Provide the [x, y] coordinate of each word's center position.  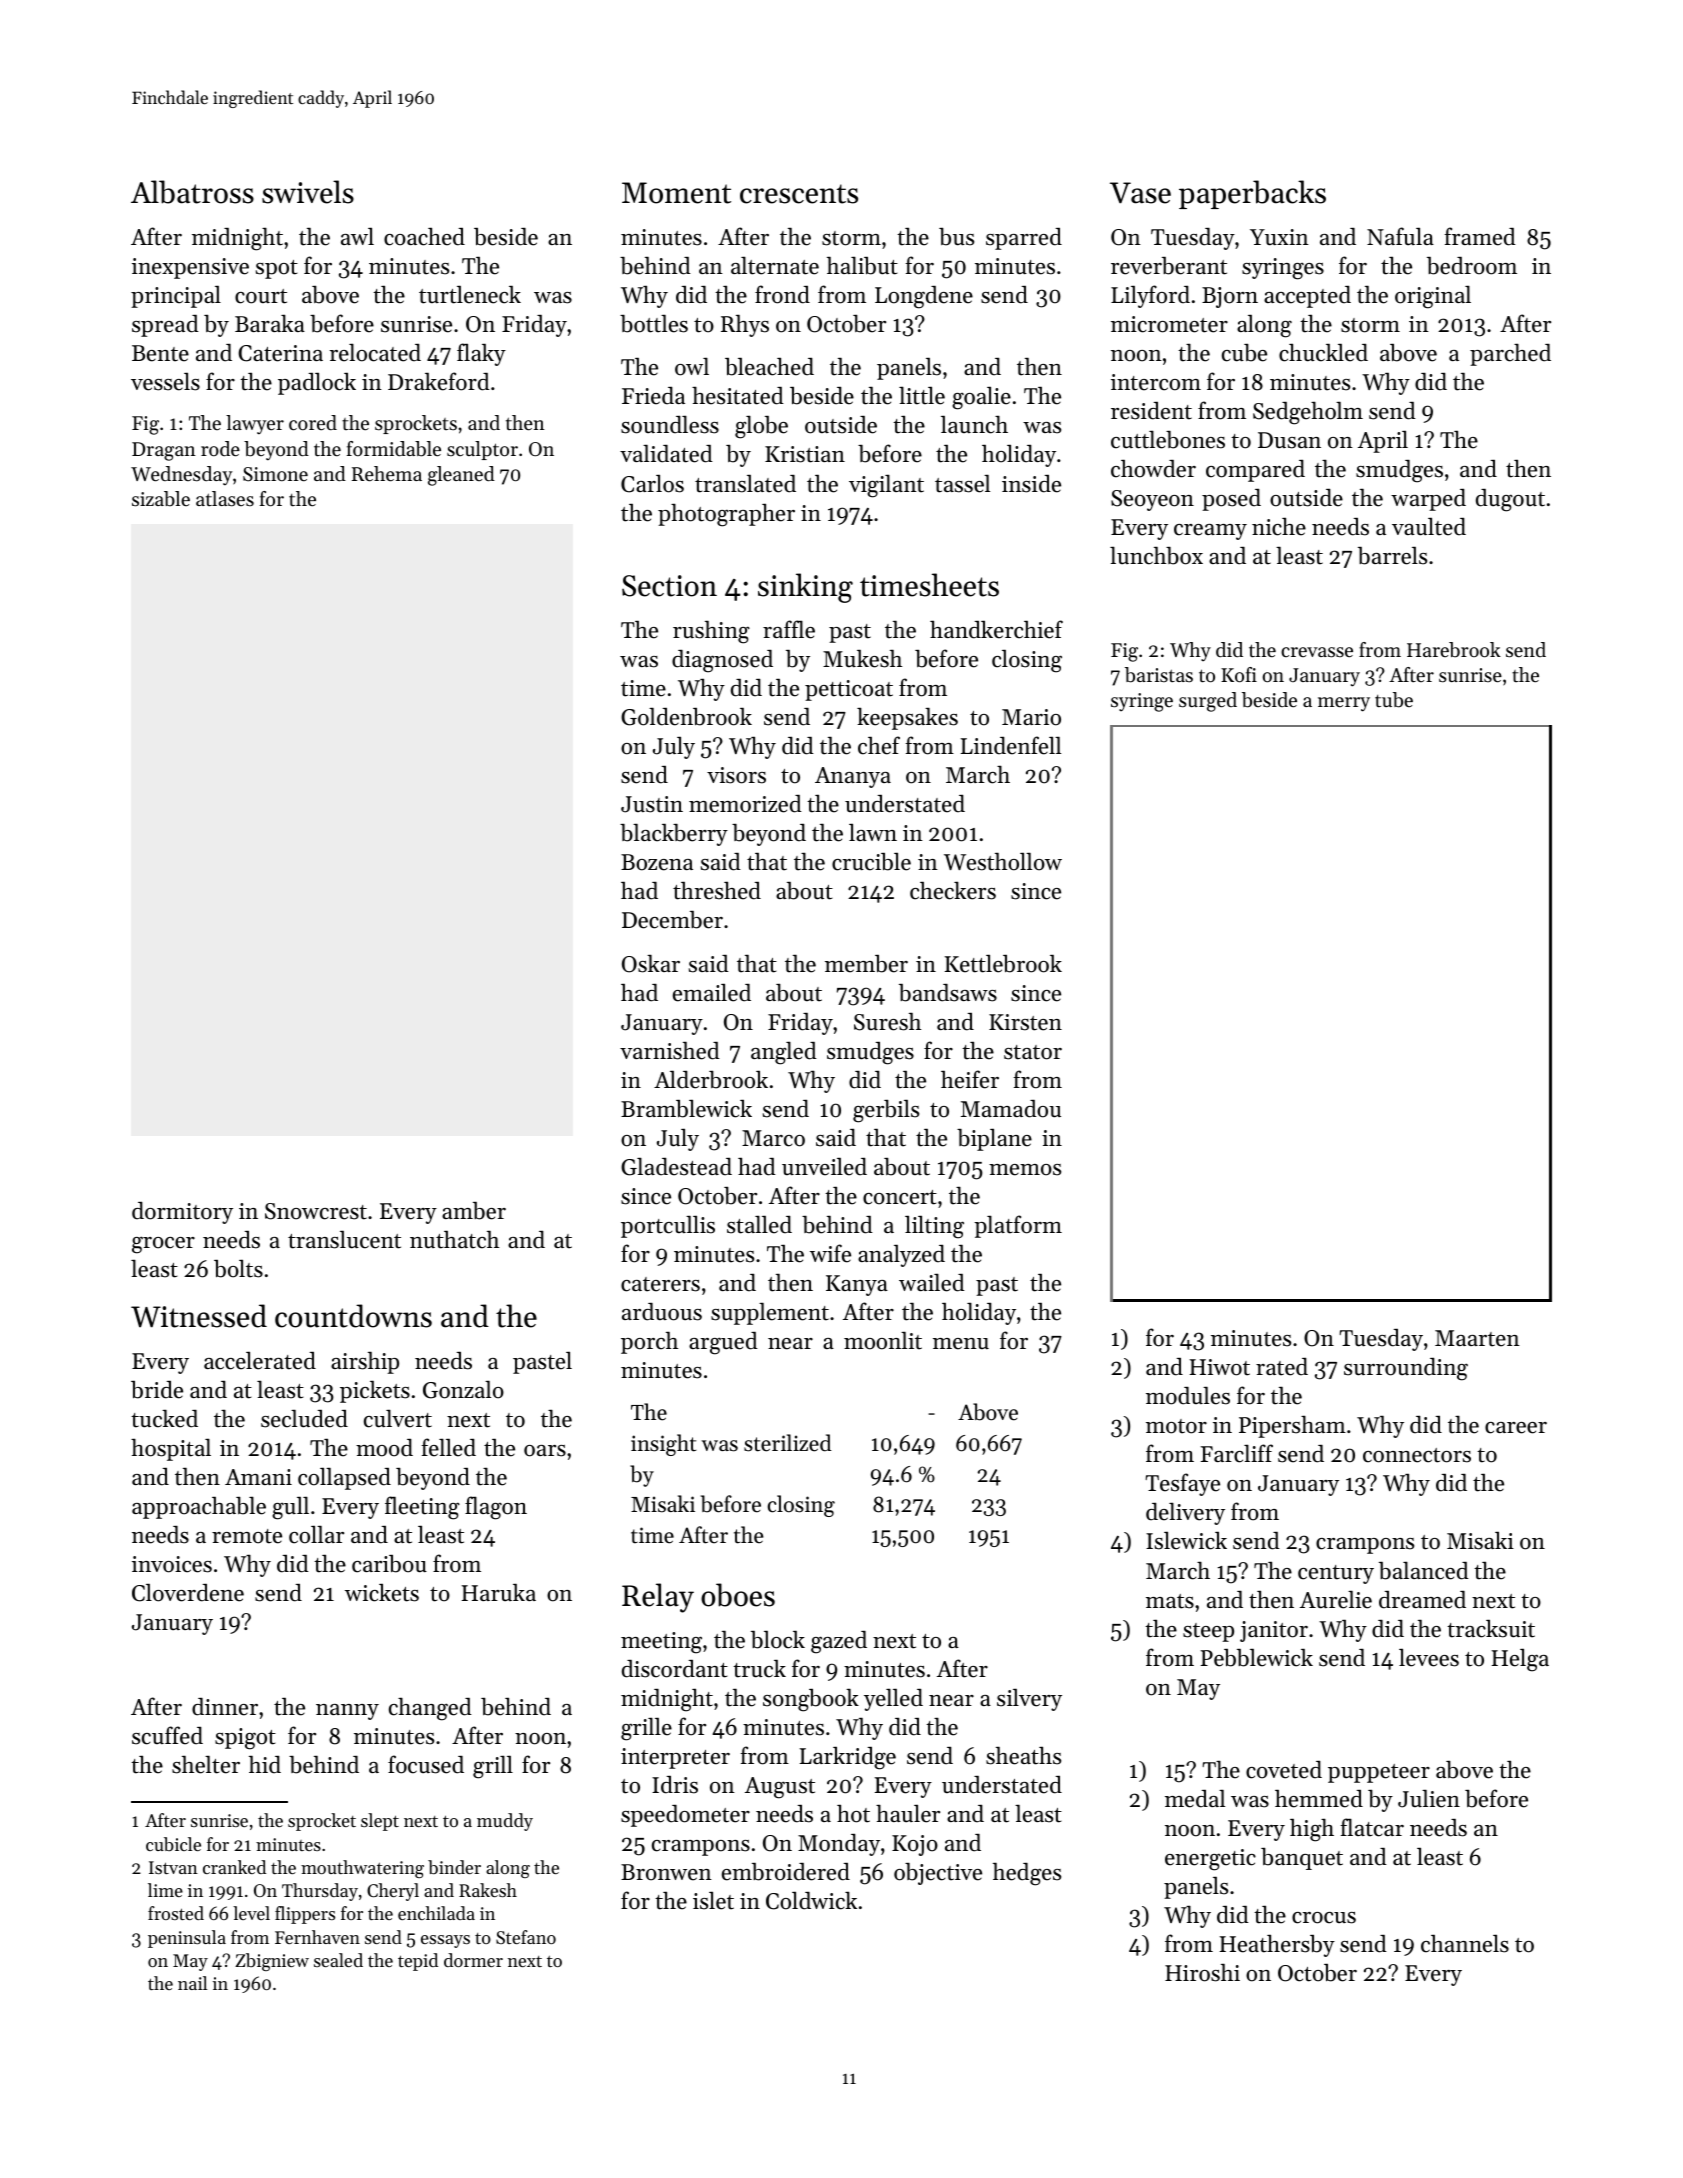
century [1336, 1574]
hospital [171, 1449]
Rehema [387, 474]
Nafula [1400, 236]
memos [1025, 1170]
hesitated [738, 395]
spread [165, 326]
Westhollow [1003, 861]
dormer [473, 1960]
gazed [839, 1642]
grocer [163, 1245]
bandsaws [948, 993]
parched [1510, 354]
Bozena [657, 862]
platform [1018, 1226]
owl [692, 366]
